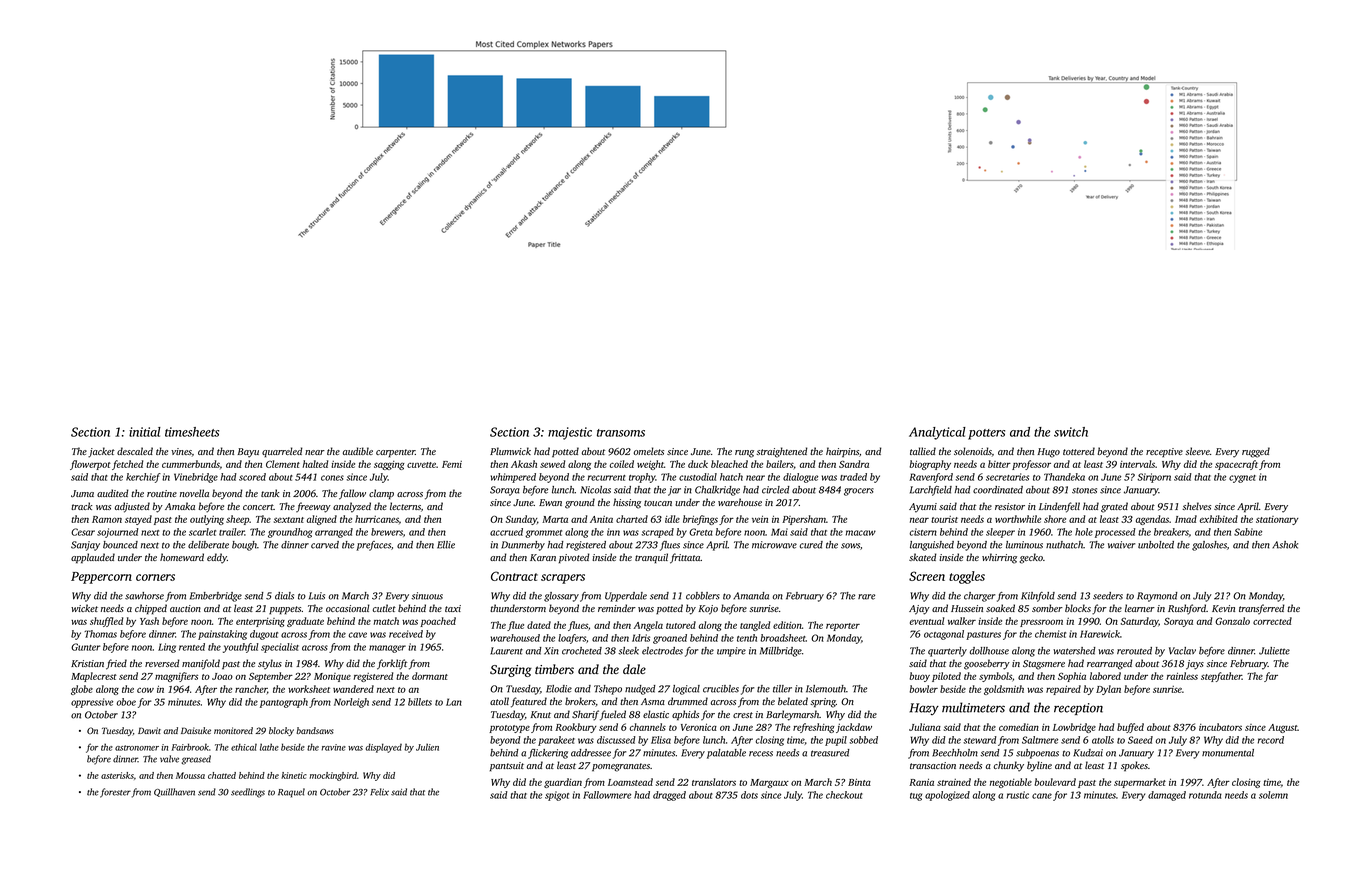 The height and width of the page is (887, 1372). What do you see at coordinates (291, 793) in the page?
I see `Raquel` at bounding box center [291, 793].
